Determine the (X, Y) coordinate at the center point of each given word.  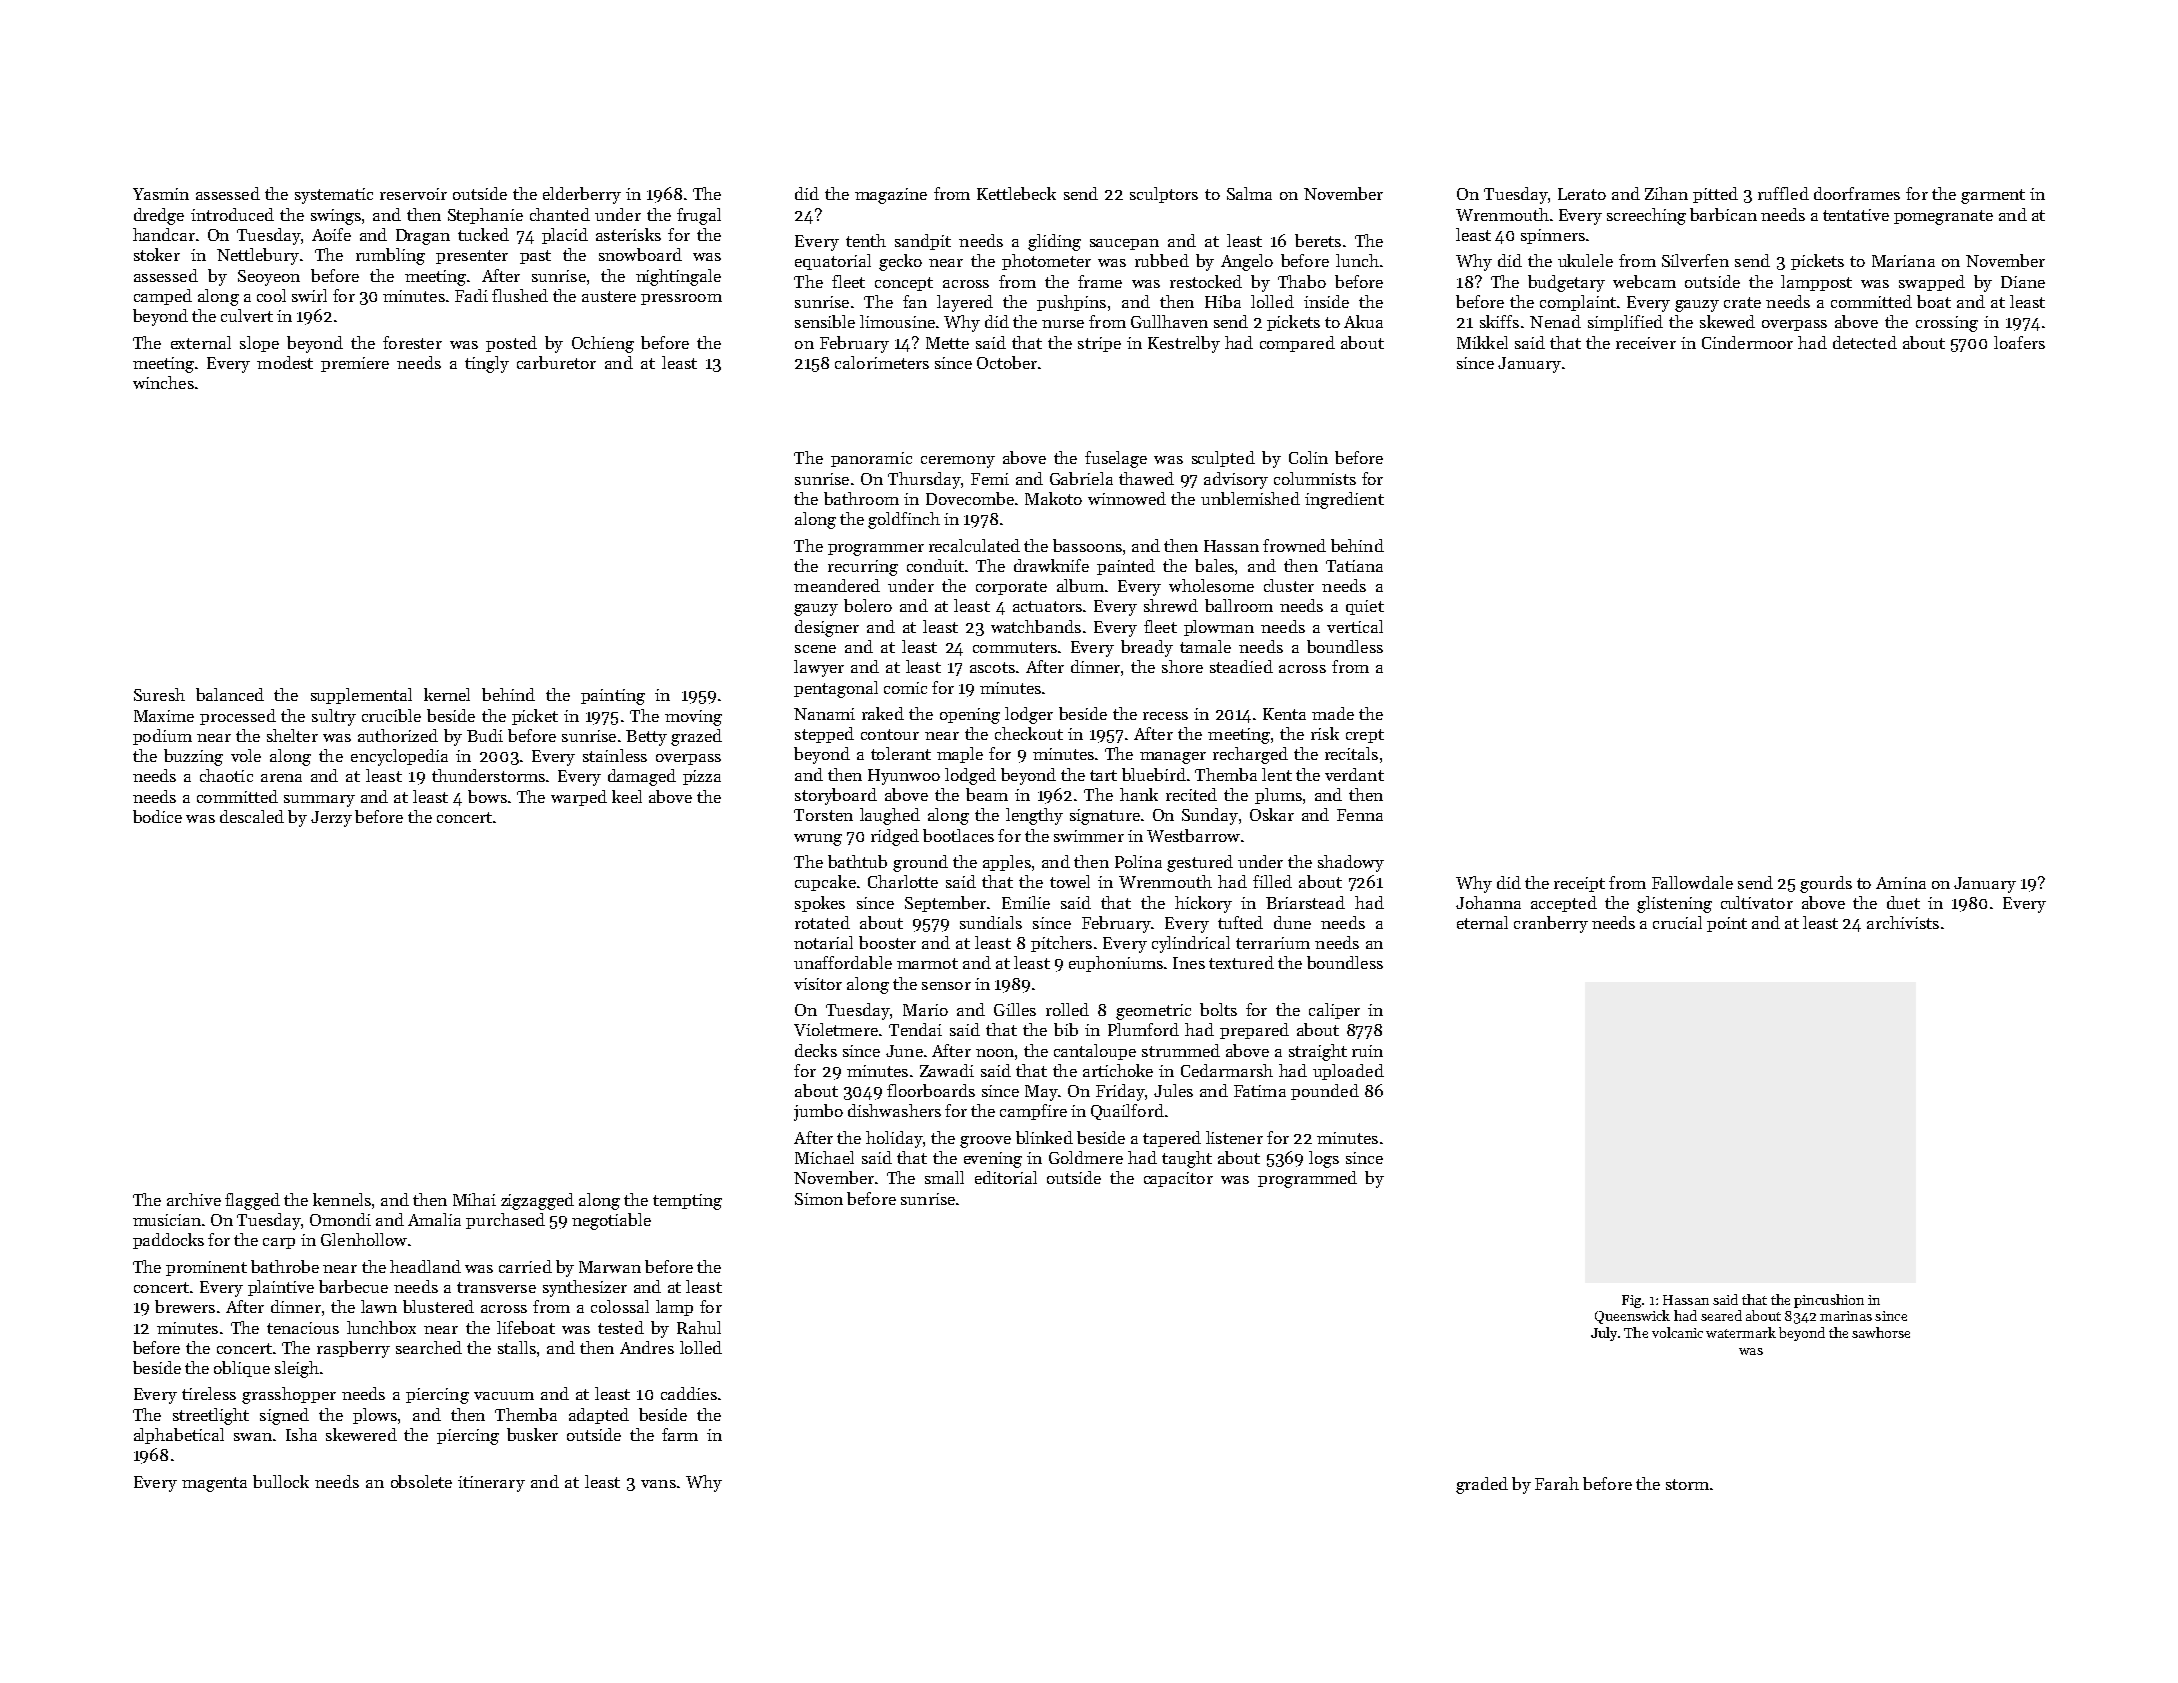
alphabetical (179, 1436)
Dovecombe (970, 498)
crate (1742, 302)
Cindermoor (1747, 342)
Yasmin (161, 194)
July (1604, 1334)
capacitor (1178, 1179)
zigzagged (537, 1201)
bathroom (861, 498)
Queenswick (1632, 1317)
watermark (1741, 1332)
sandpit (923, 242)
